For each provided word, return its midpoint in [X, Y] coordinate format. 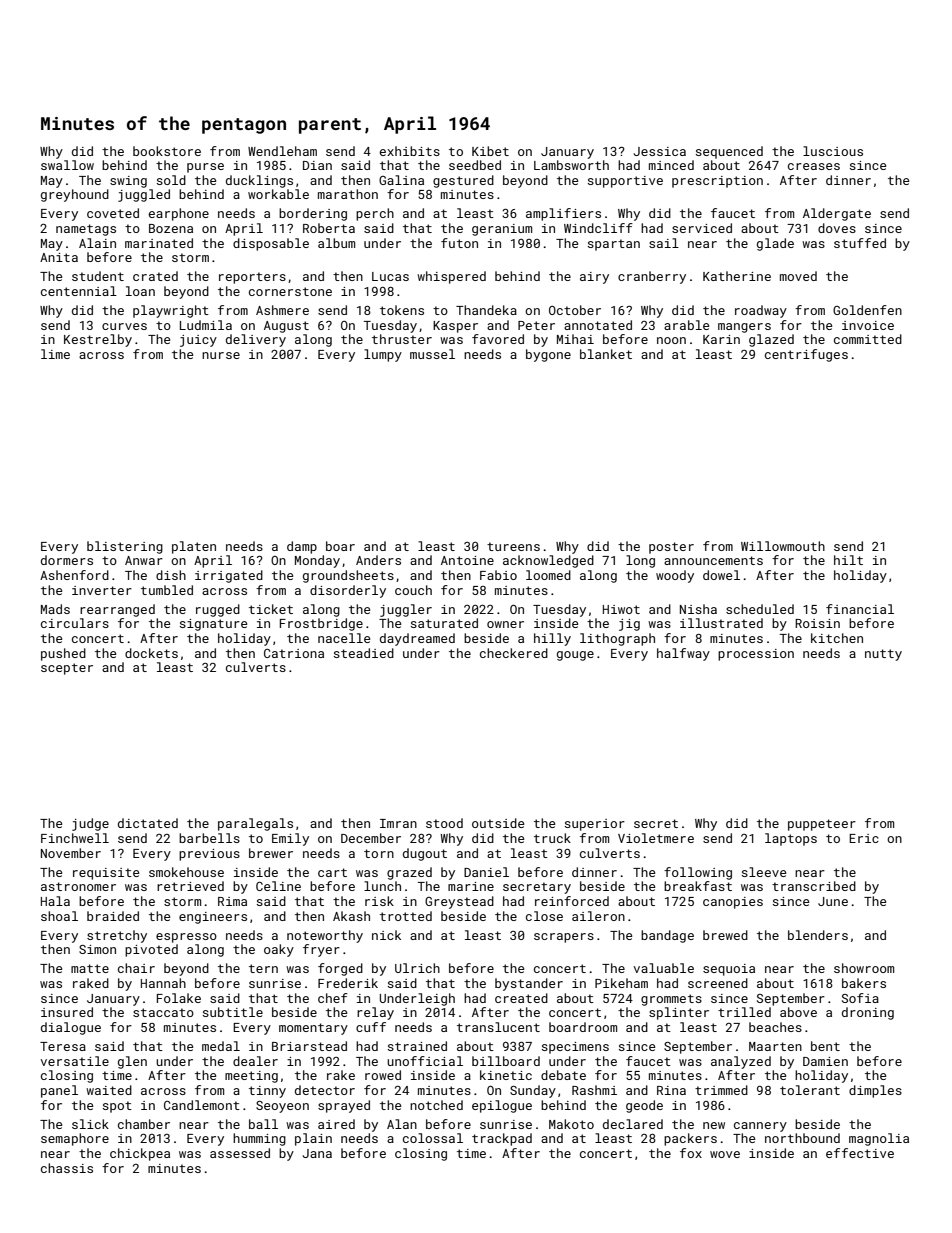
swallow [67, 165]
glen [132, 1062]
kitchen [837, 638]
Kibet [490, 151]
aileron [598, 916]
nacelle [344, 638]
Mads [55, 609]
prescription [717, 182]
